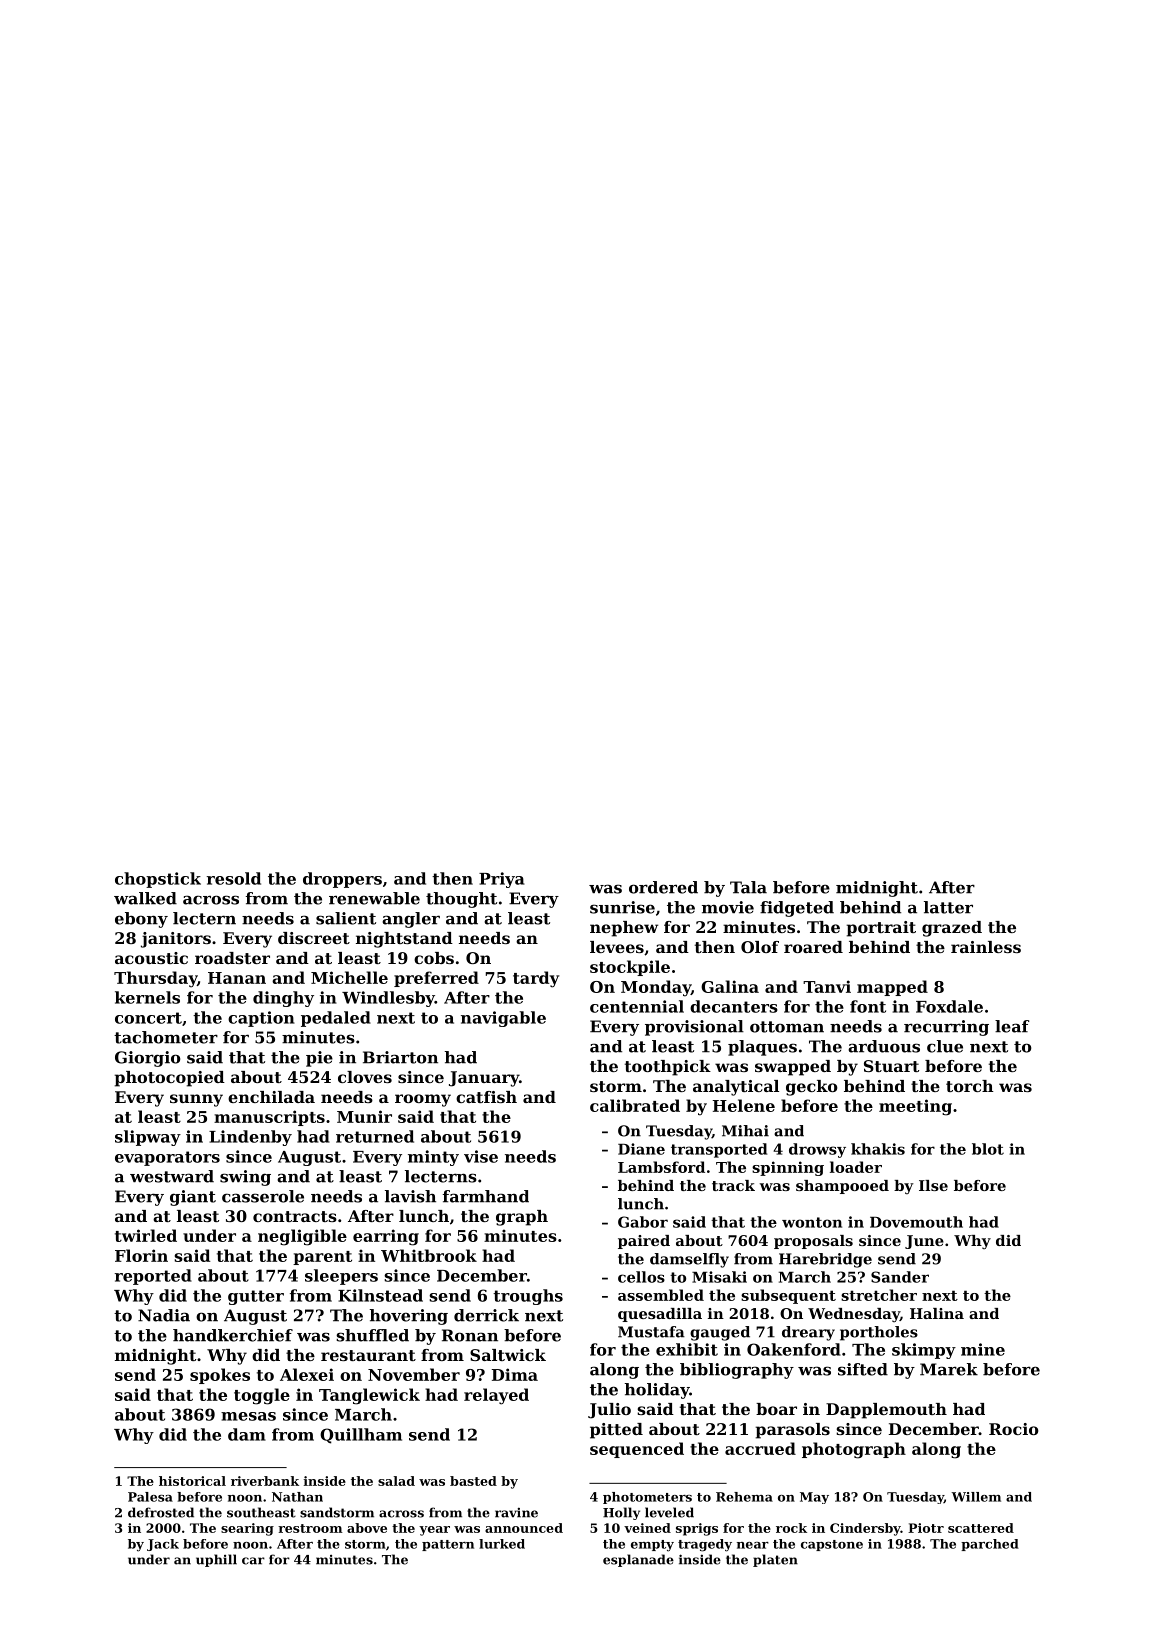 The height and width of the screenshot is (1634, 1155). Describe the element at coordinates (536, 979) in the screenshot. I see `tardy` at that location.
